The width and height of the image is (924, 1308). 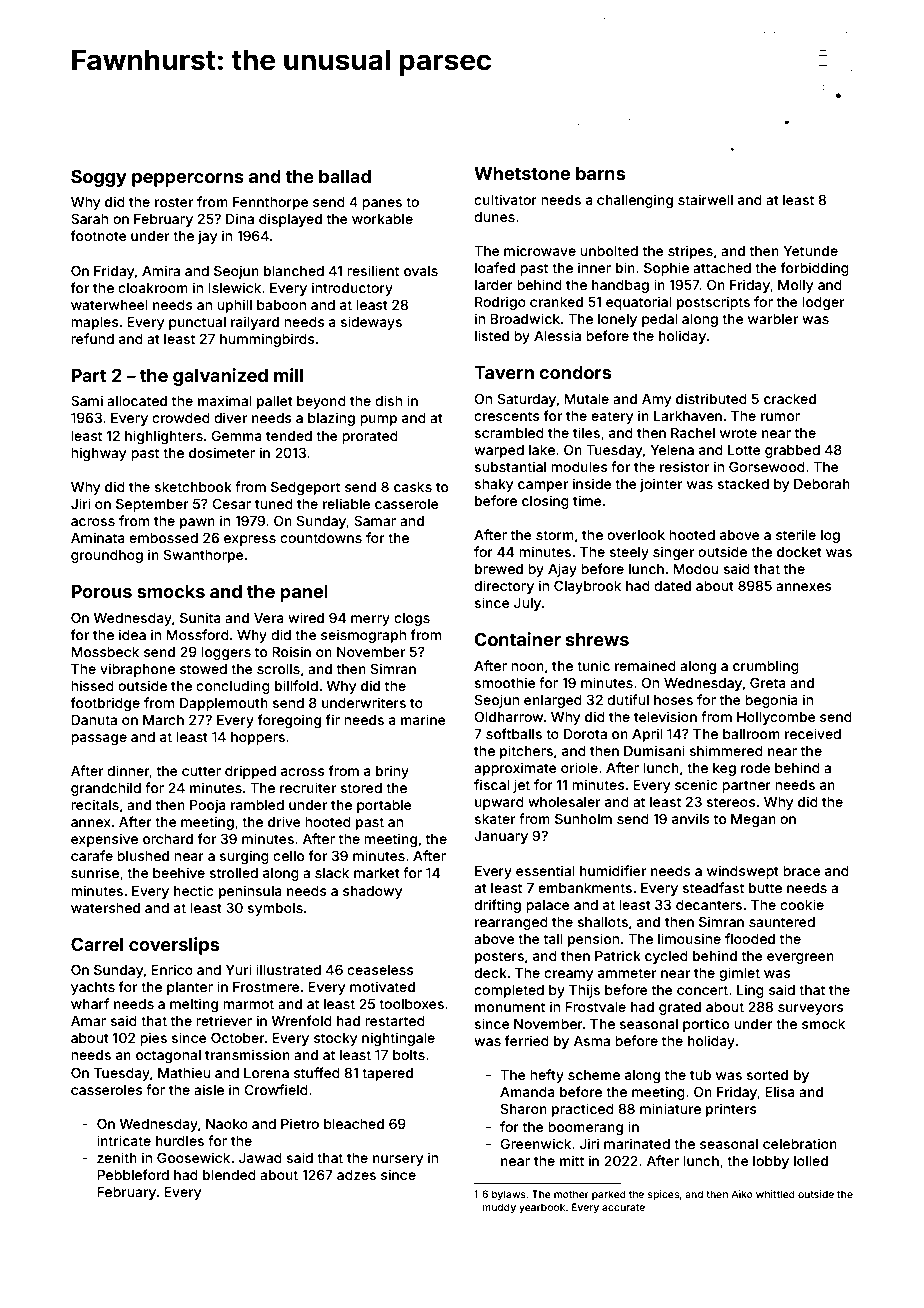 What do you see at coordinates (505, 682) in the image?
I see `smoothie` at bounding box center [505, 682].
